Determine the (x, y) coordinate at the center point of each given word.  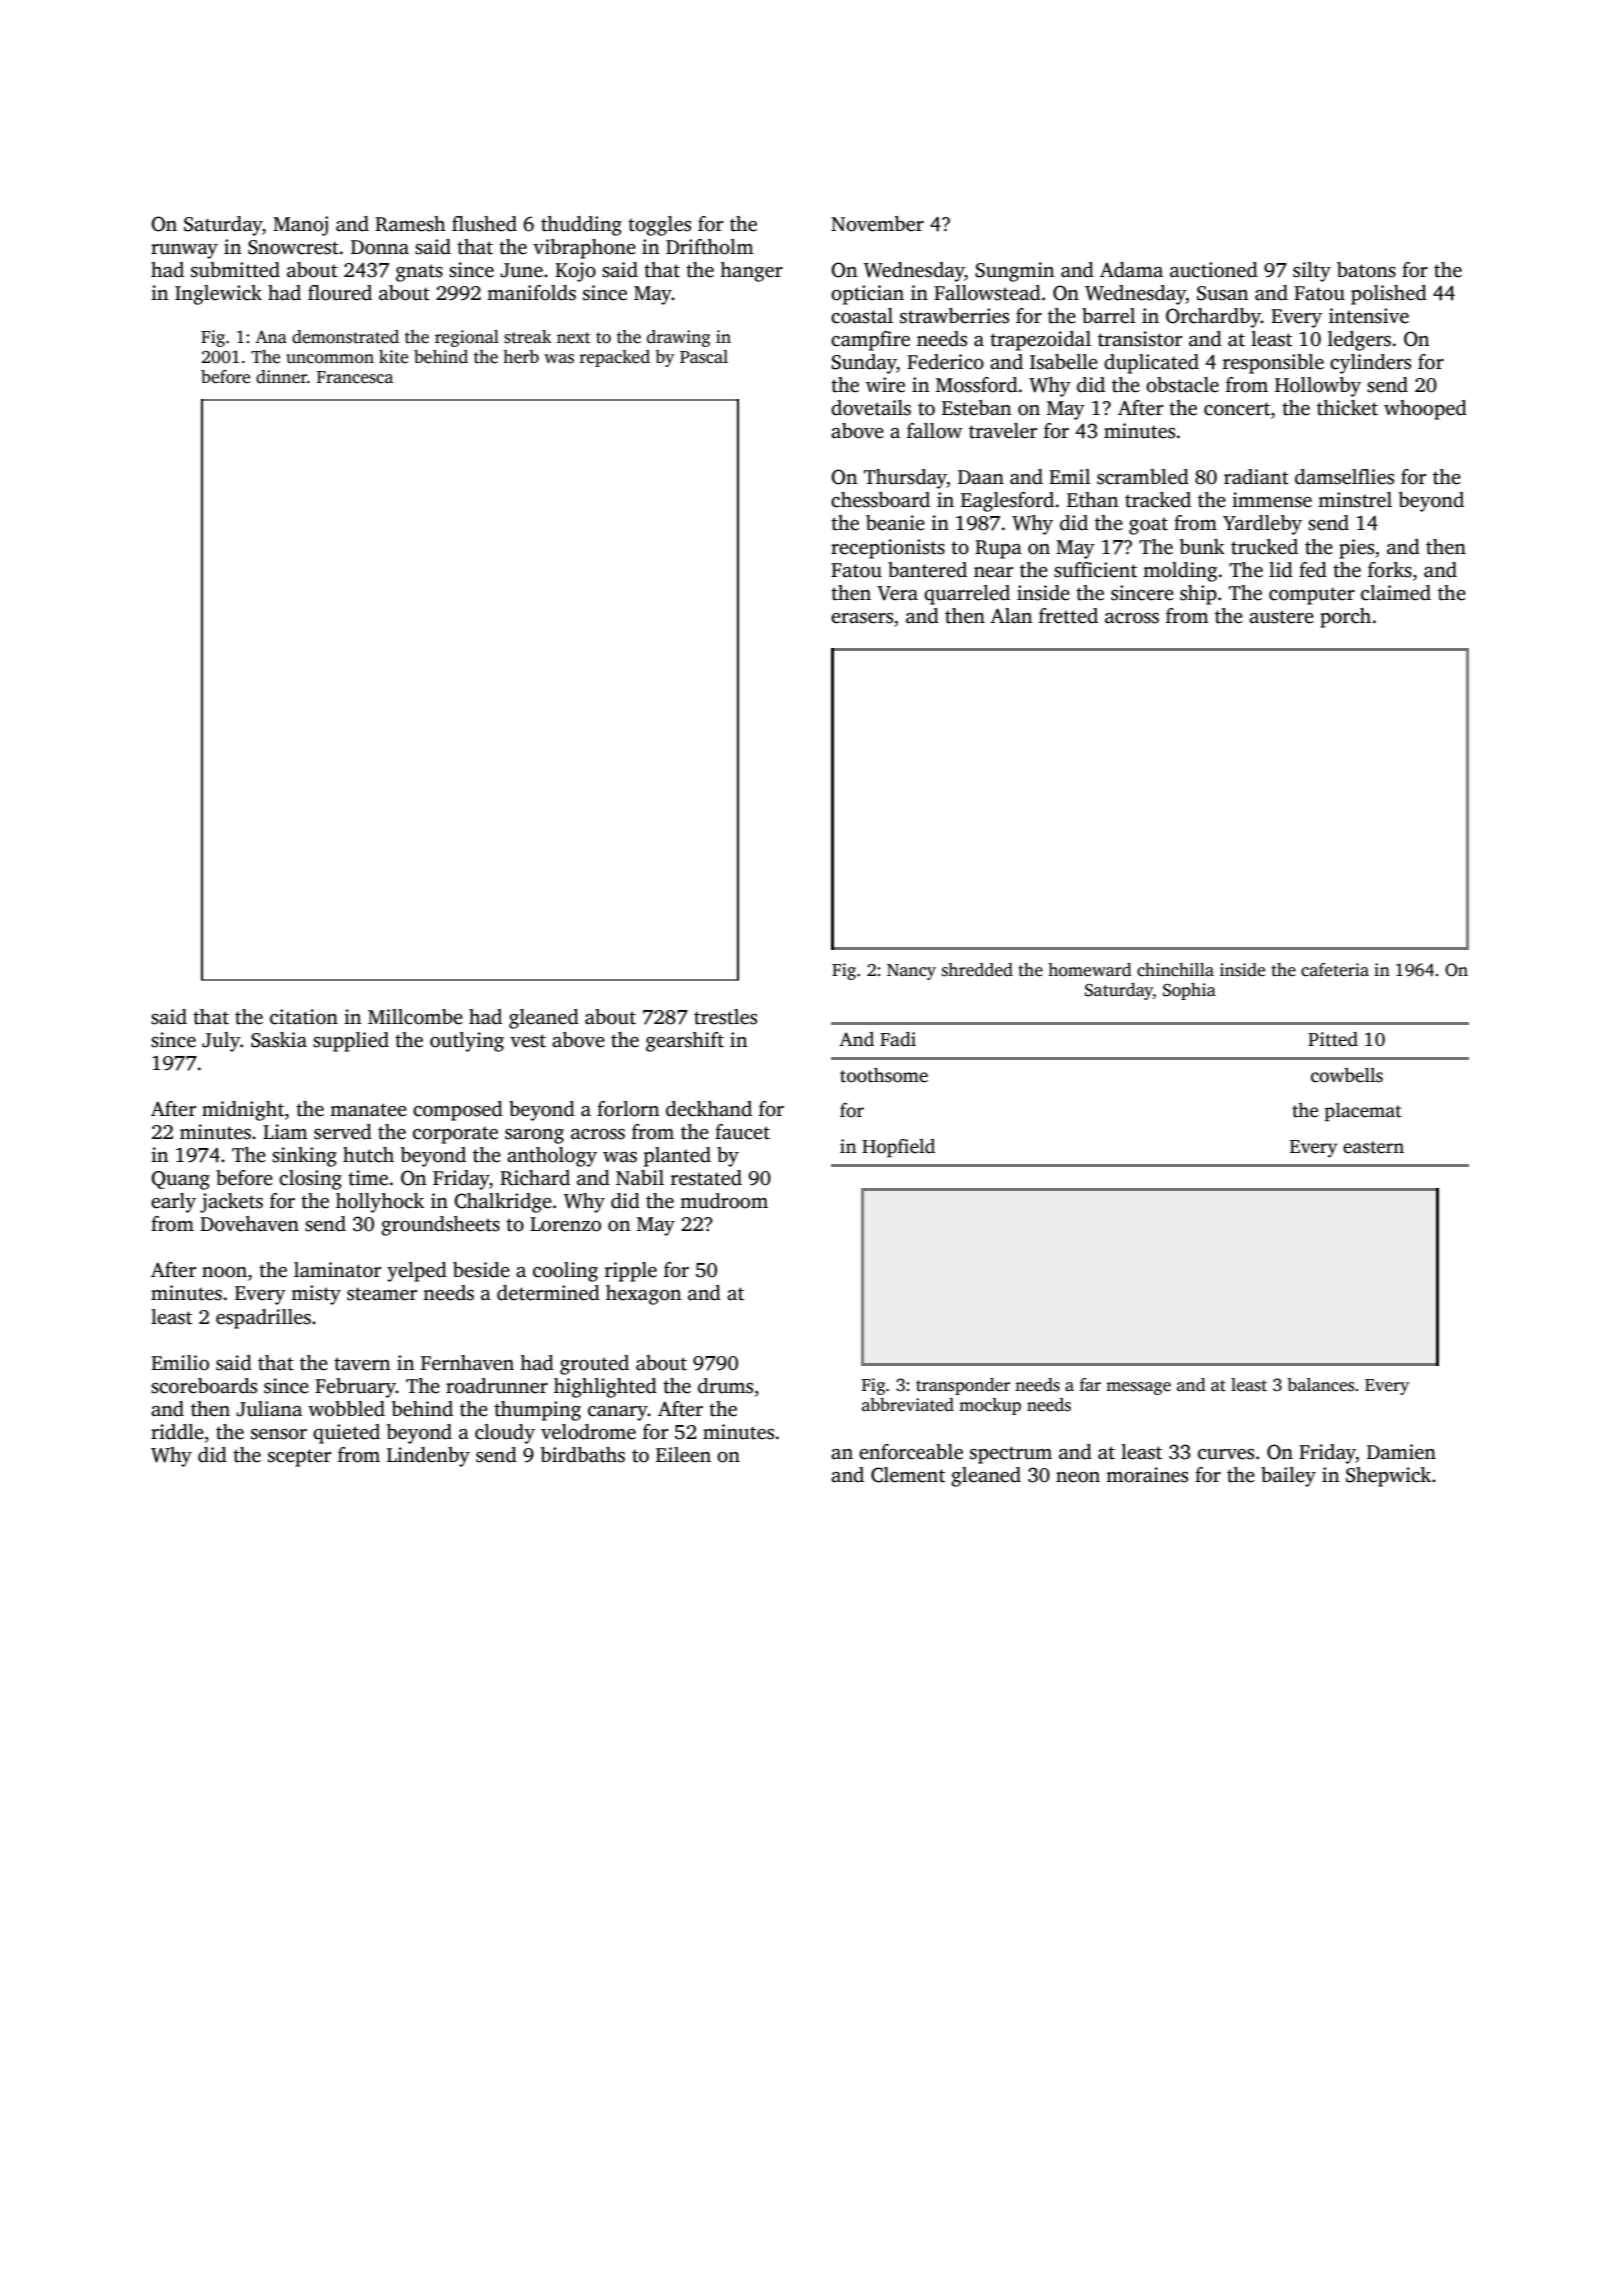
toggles (659, 226)
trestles (725, 1017)
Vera (897, 593)
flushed (484, 224)
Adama (1131, 270)
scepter (299, 1458)
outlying (467, 1042)
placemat (1363, 1112)
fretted (1068, 616)
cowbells (1347, 1075)
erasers (862, 618)
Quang (180, 1180)
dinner (281, 377)
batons (1366, 270)
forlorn (628, 1109)
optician (867, 295)
